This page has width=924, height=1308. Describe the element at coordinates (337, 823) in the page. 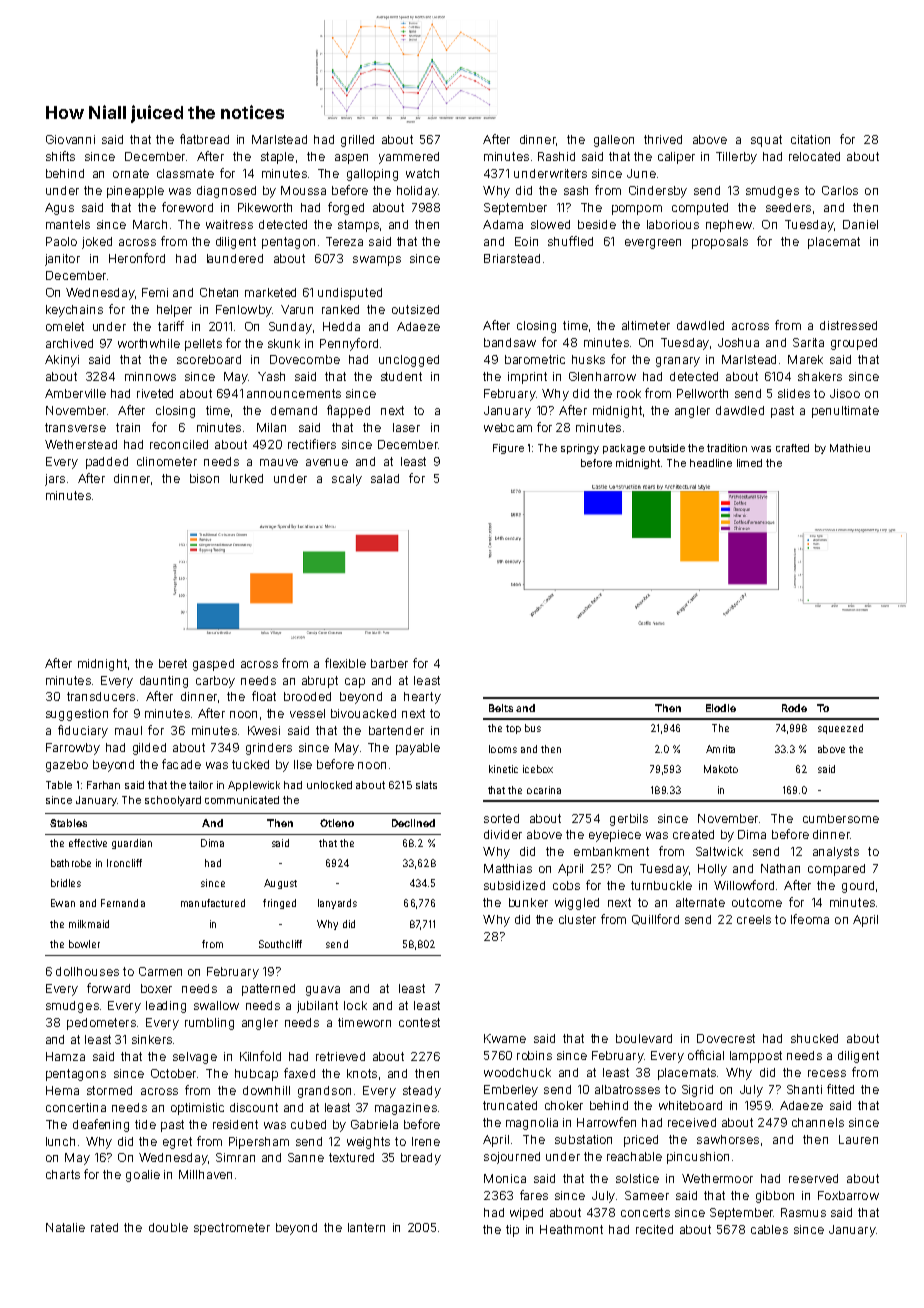

I see `Otieno` at that location.
